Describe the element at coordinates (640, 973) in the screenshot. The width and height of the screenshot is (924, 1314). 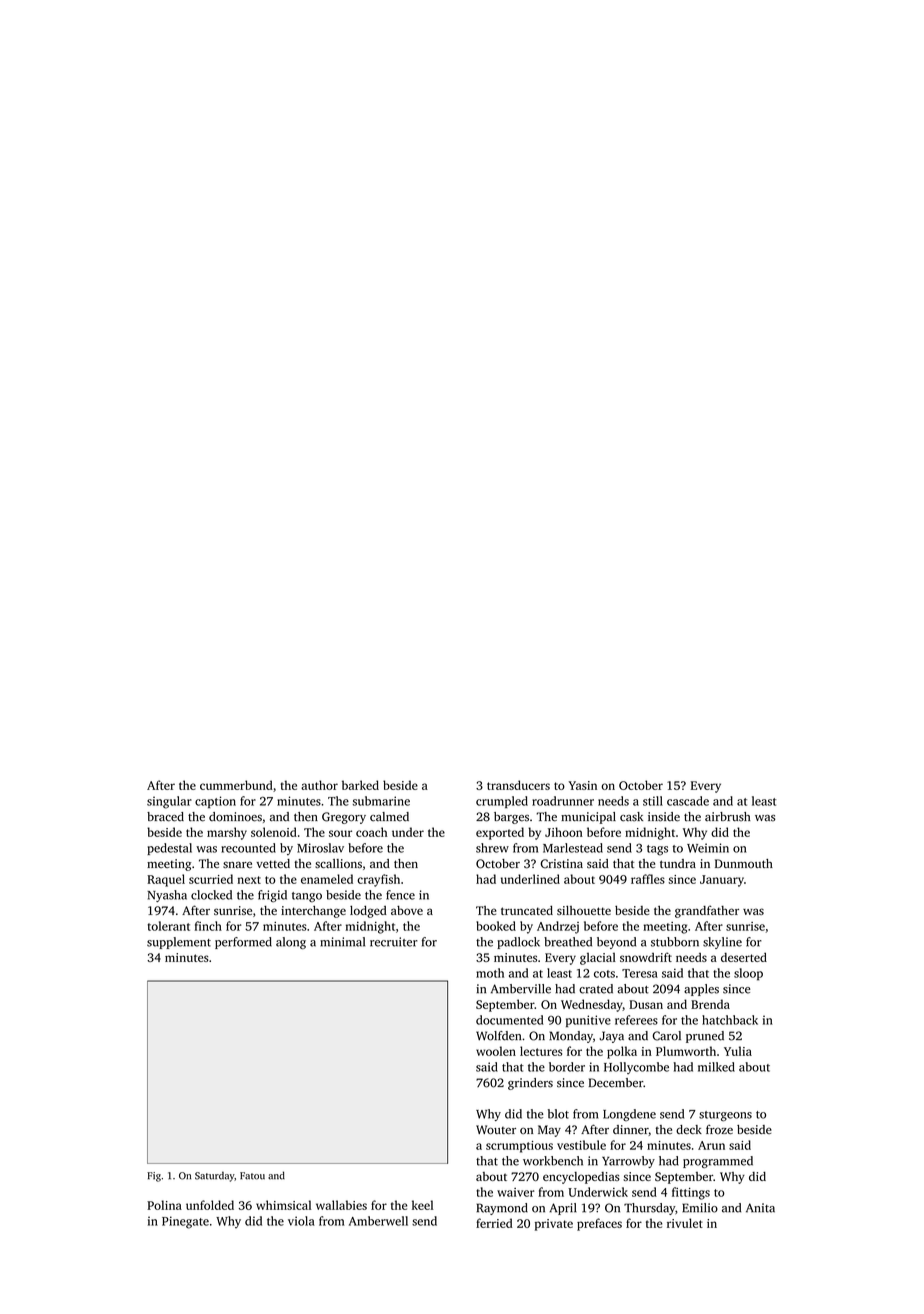
I see `Teresa` at that location.
